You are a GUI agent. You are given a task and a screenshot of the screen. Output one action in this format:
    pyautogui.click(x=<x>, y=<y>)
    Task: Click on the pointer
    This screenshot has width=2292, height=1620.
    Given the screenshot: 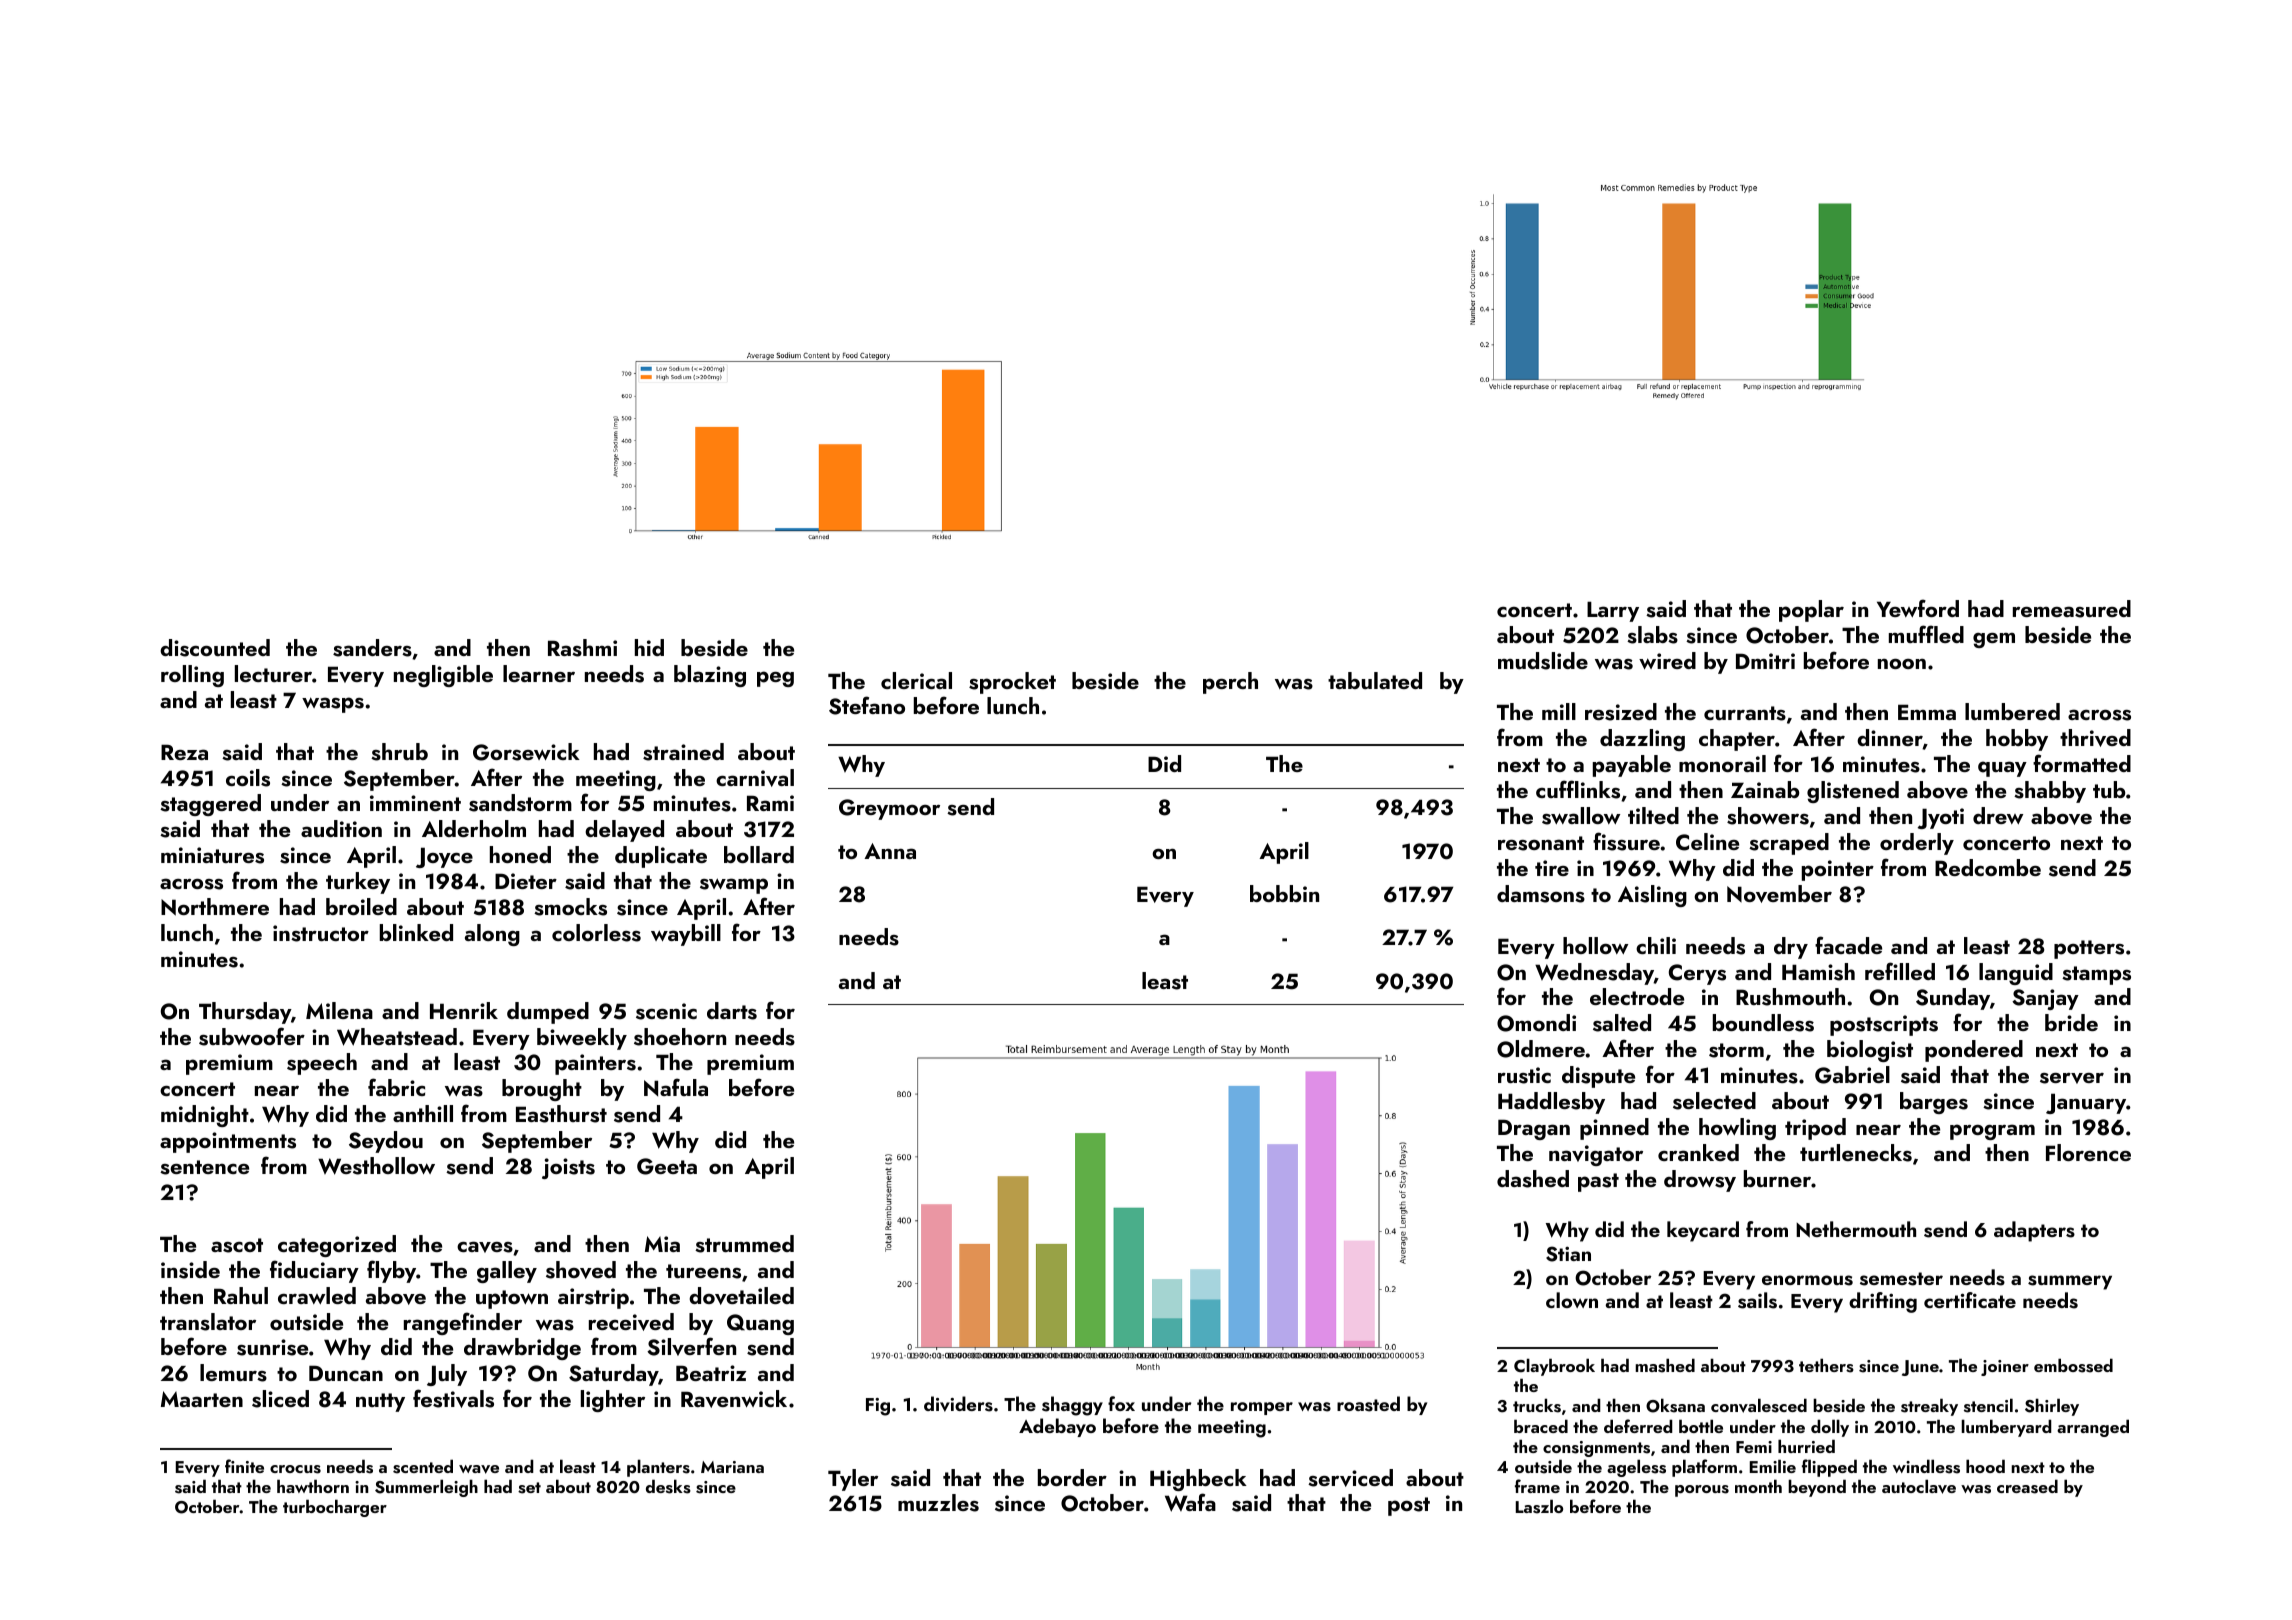 What is the action you would take?
    pyautogui.click(x=1838, y=870)
